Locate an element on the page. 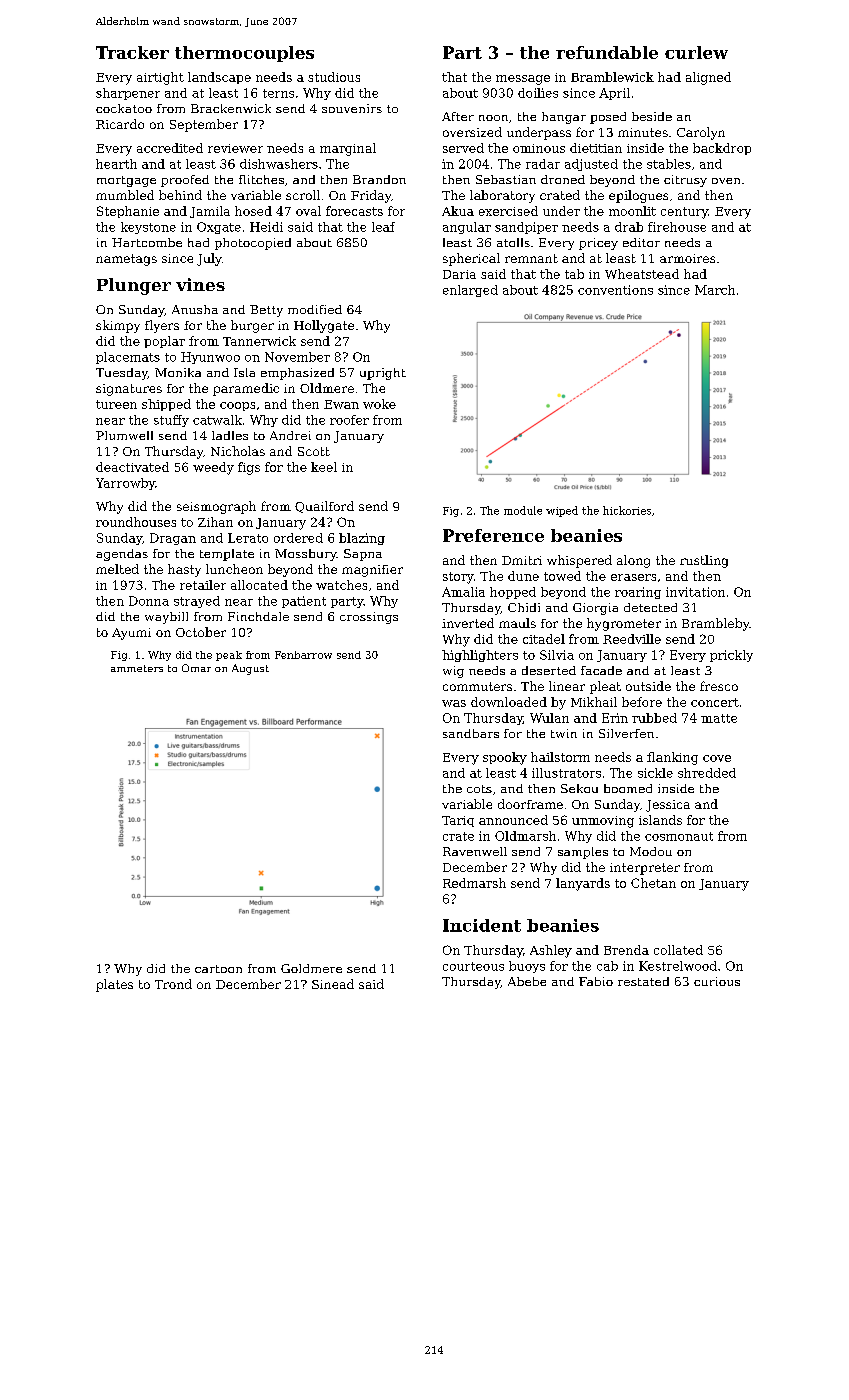  curlew is located at coordinates (696, 52).
